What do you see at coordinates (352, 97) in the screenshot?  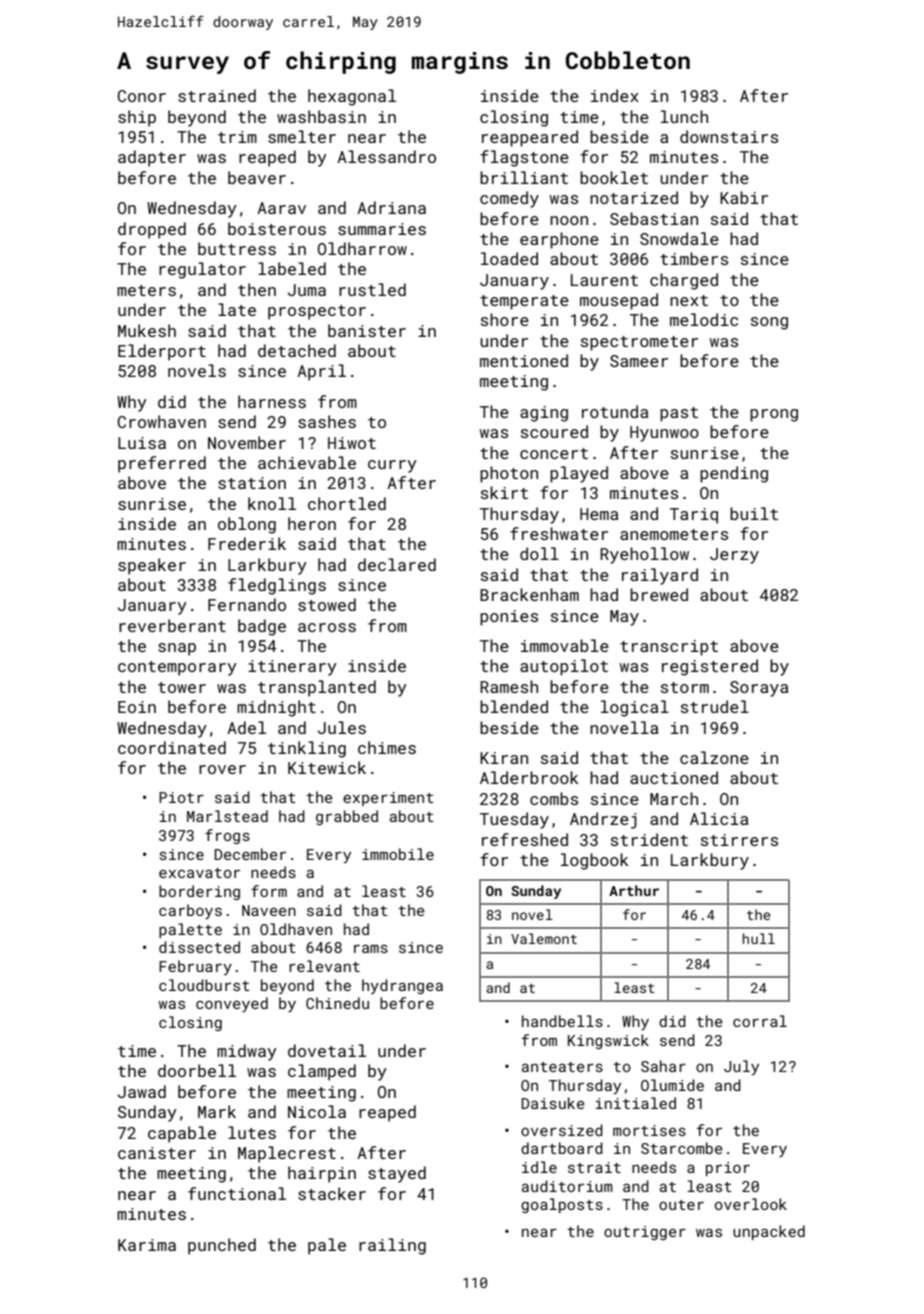 I see `hexagonal` at bounding box center [352, 97].
